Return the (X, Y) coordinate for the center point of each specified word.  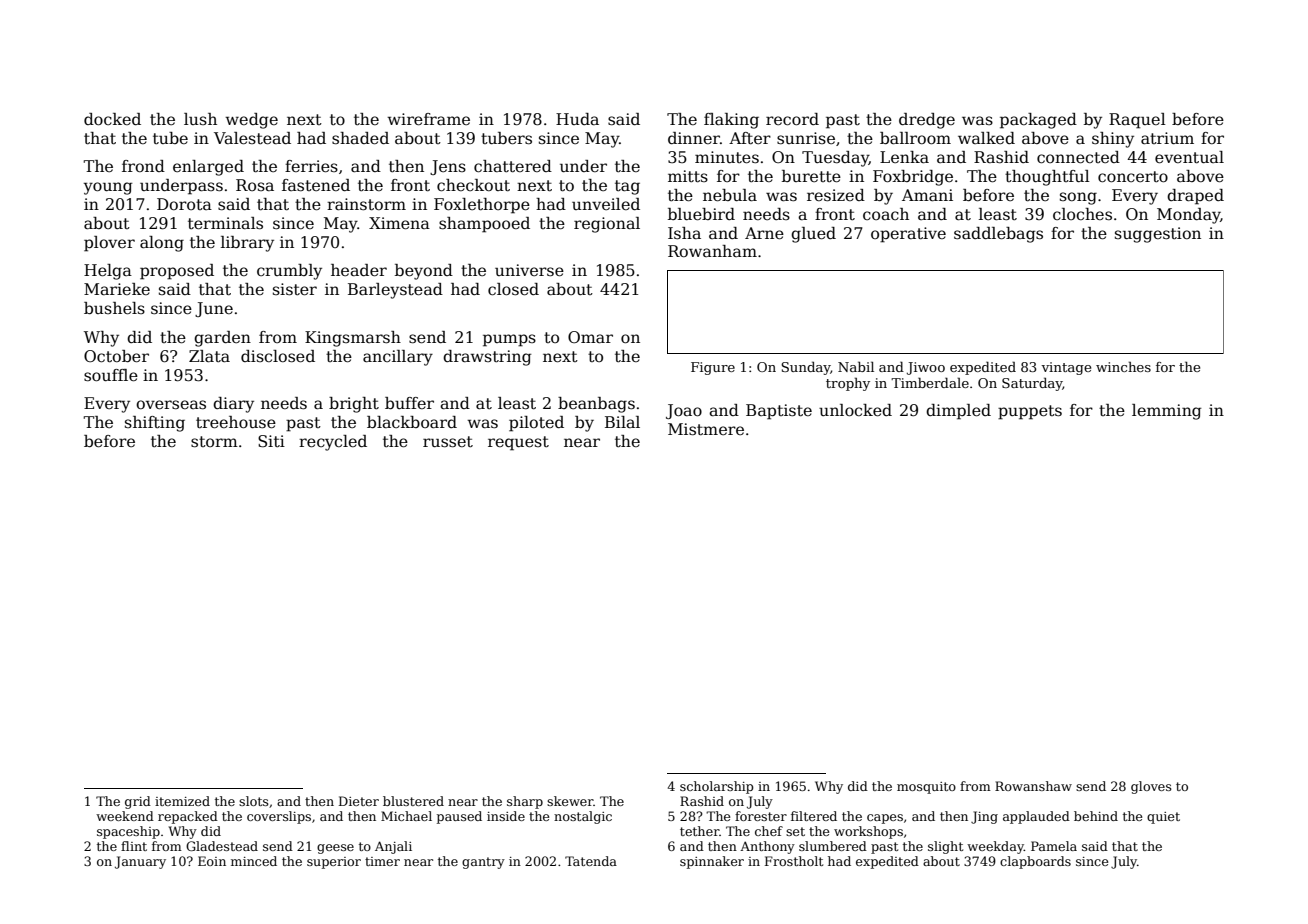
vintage (1066, 368)
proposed (177, 272)
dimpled (958, 412)
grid (138, 802)
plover (109, 244)
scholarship (717, 787)
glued (813, 235)
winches (1123, 366)
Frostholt (794, 861)
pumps (509, 340)
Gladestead (222, 846)
